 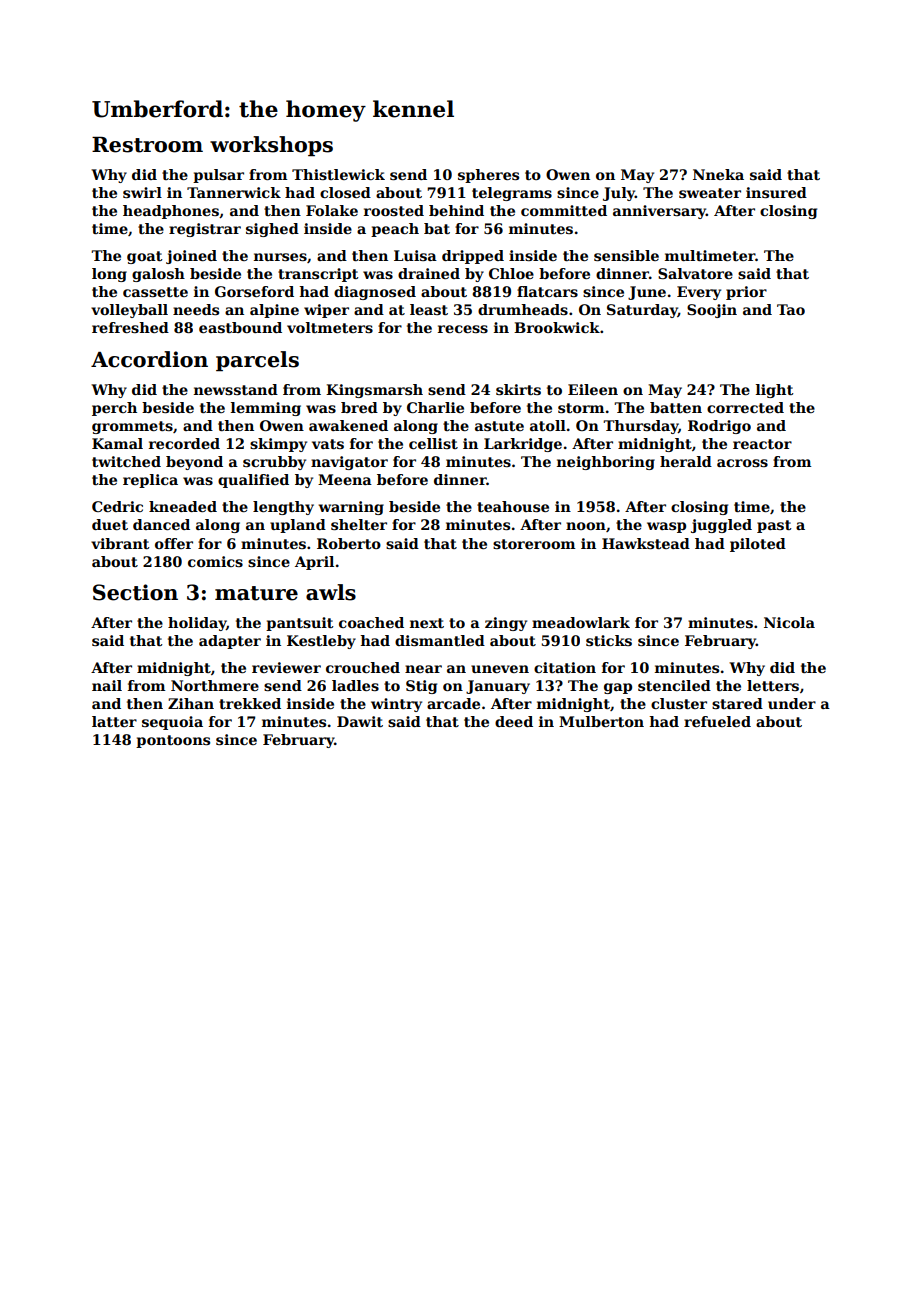 I want to click on meadowlark, so click(x=581, y=622).
